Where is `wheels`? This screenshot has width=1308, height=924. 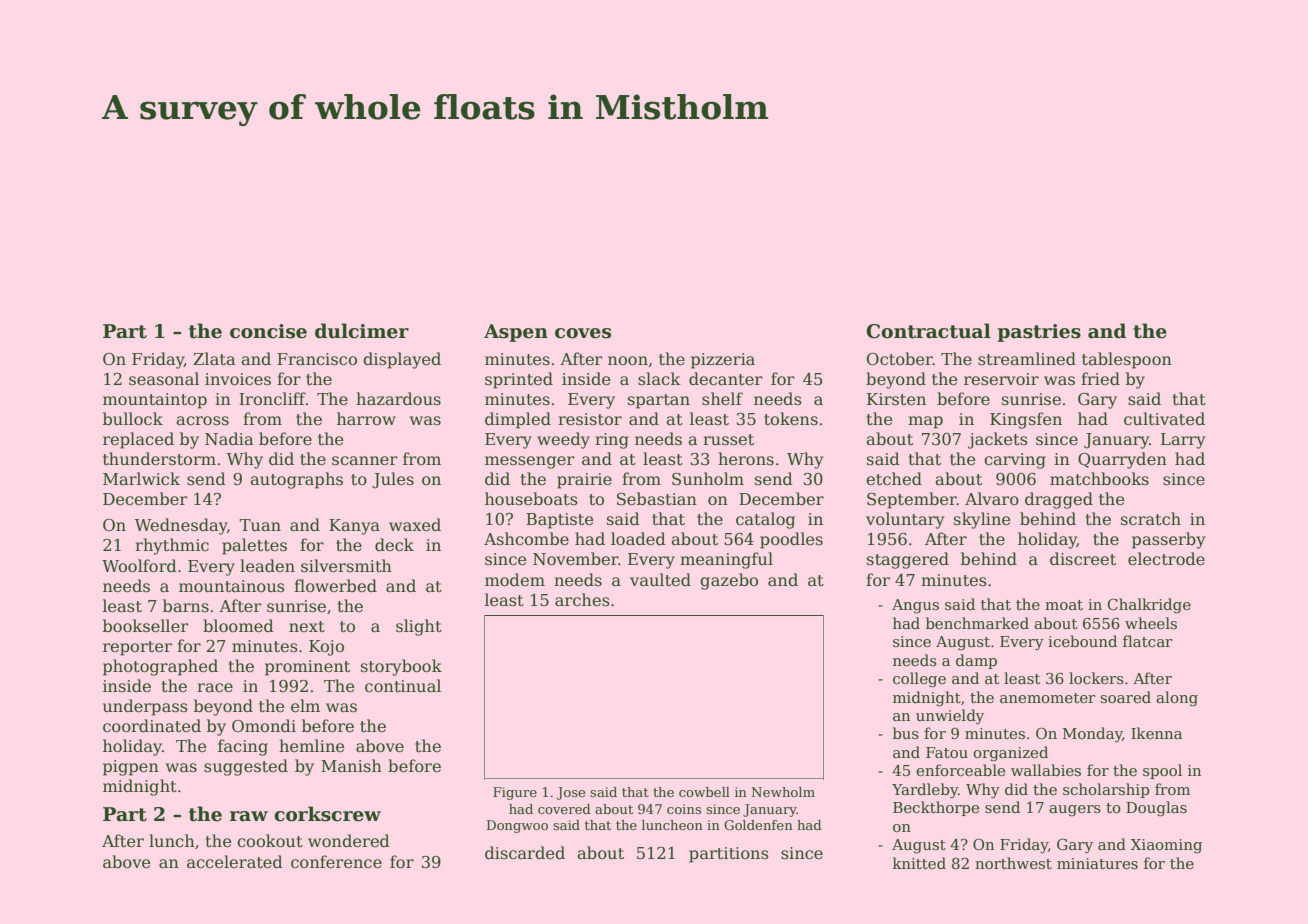
wheels is located at coordinates (1151, 623).
